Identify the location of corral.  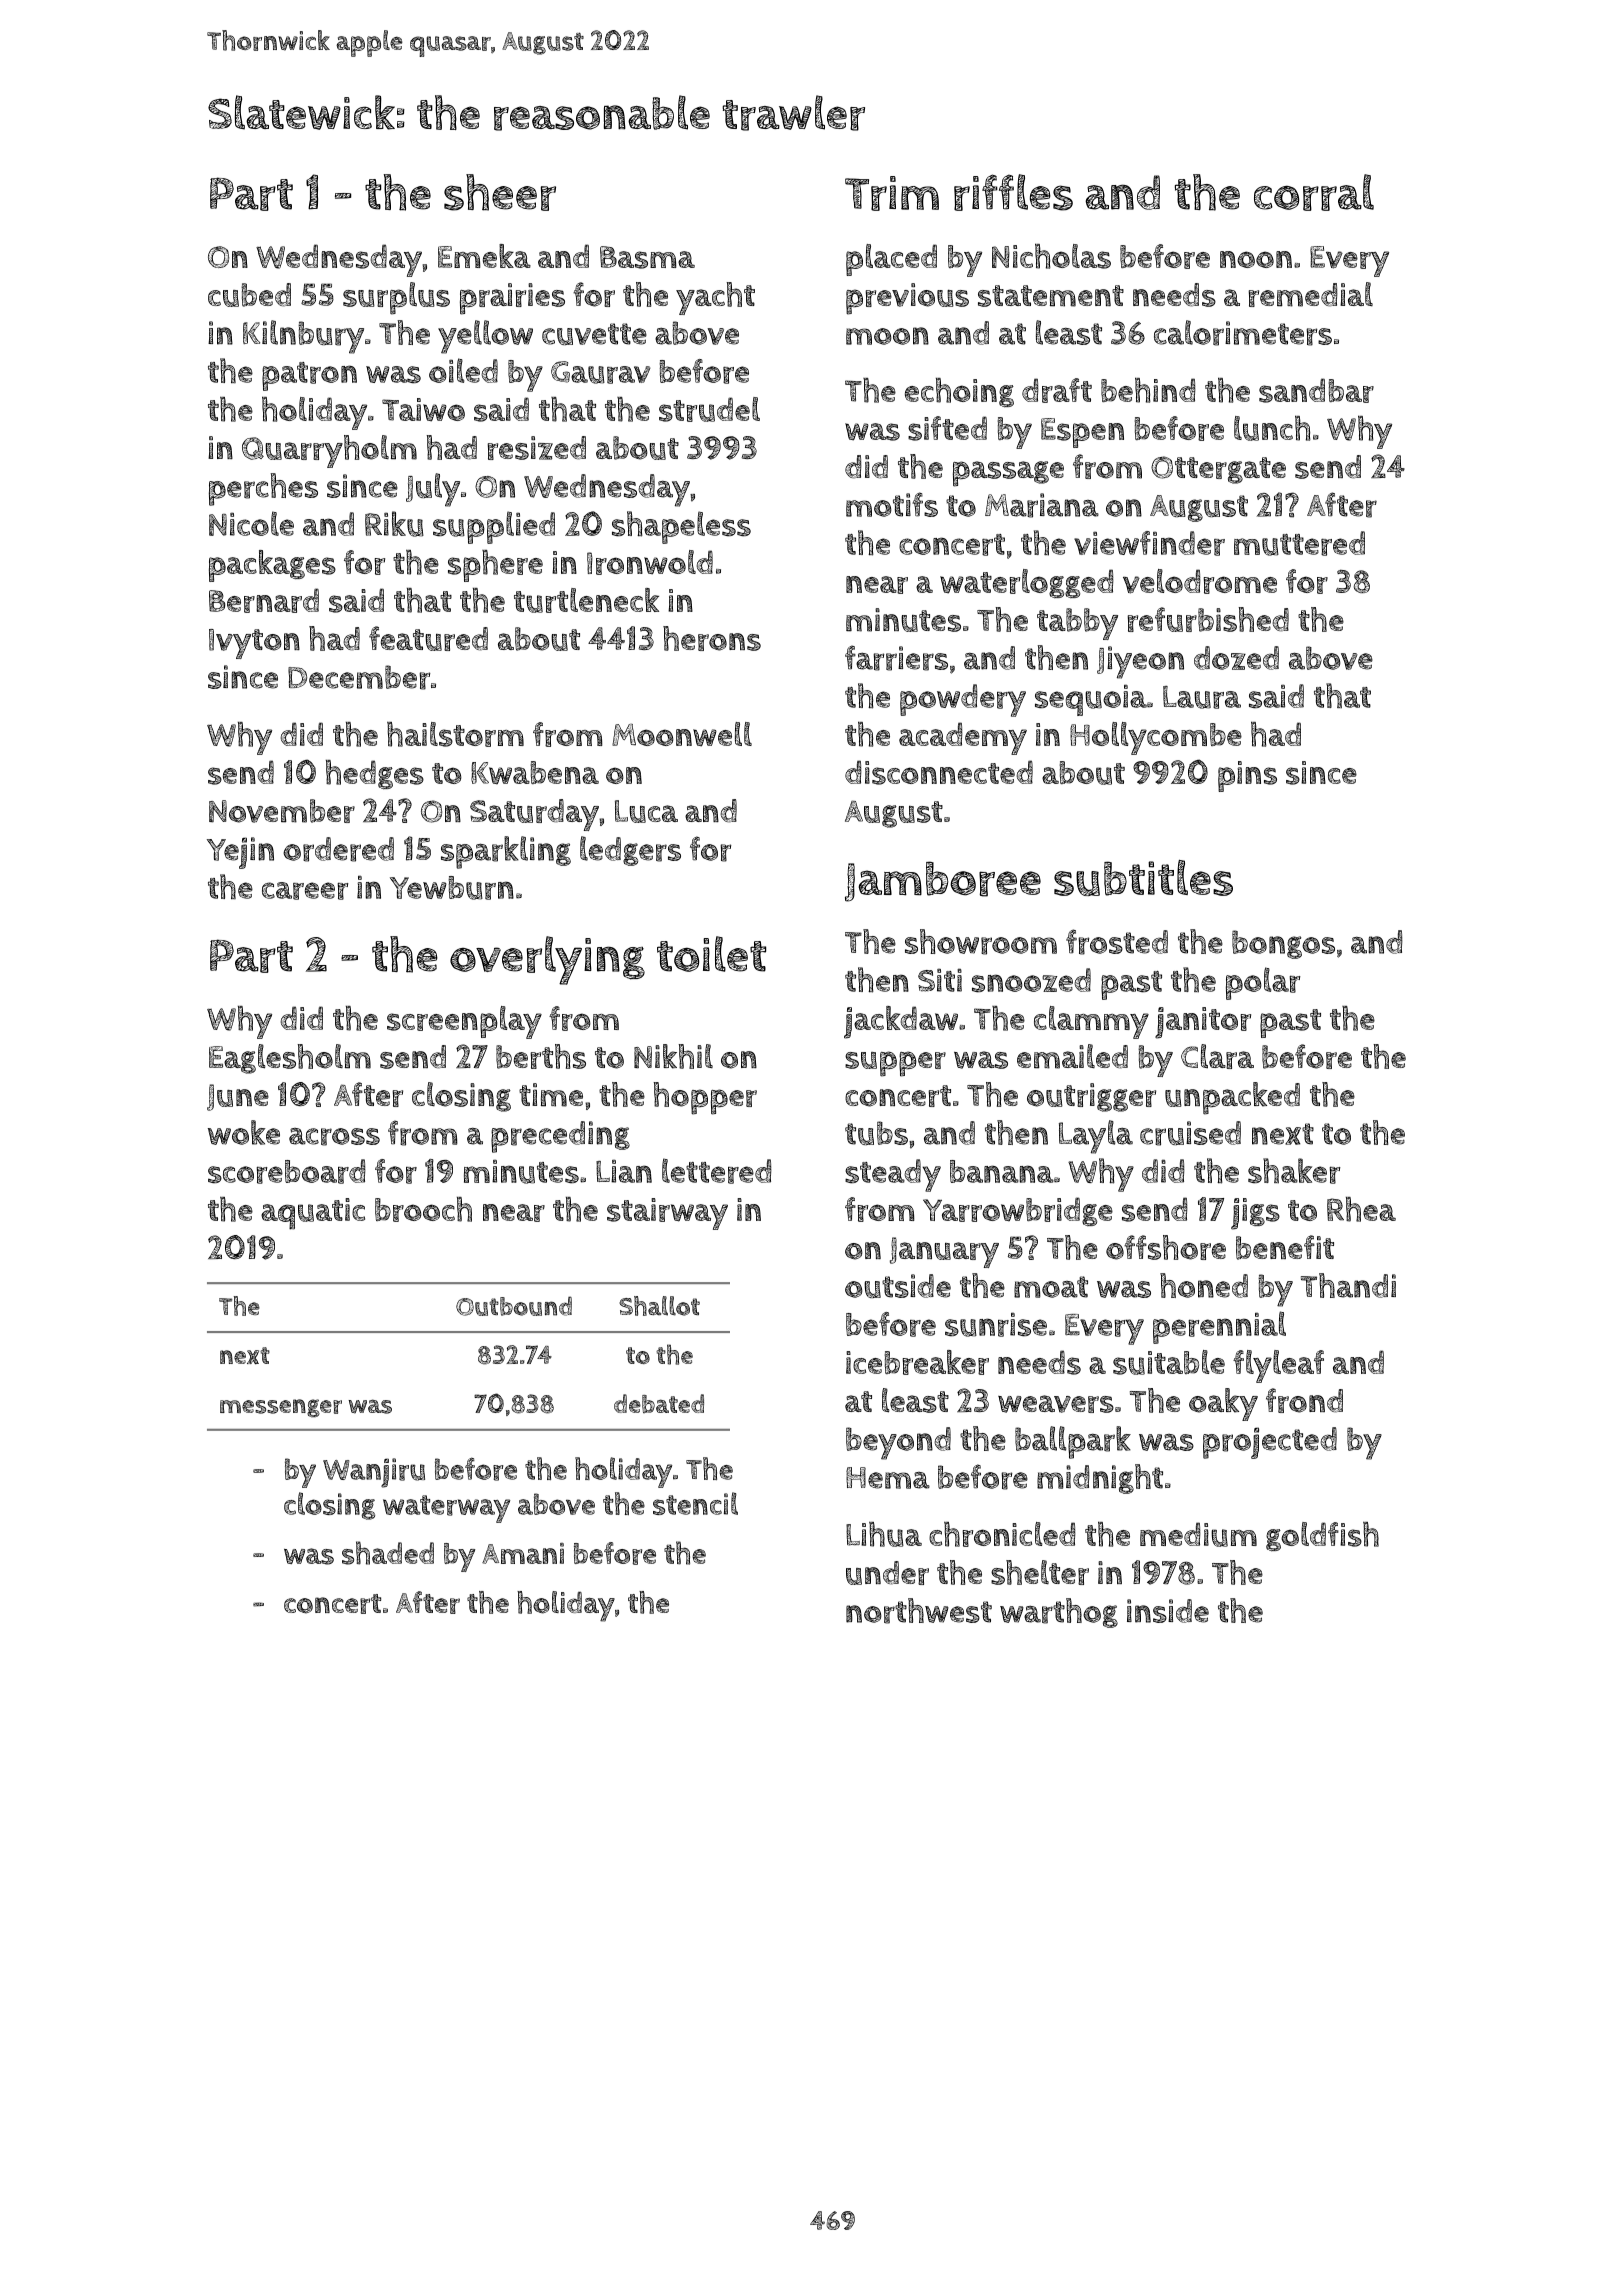
(1314, 192).
